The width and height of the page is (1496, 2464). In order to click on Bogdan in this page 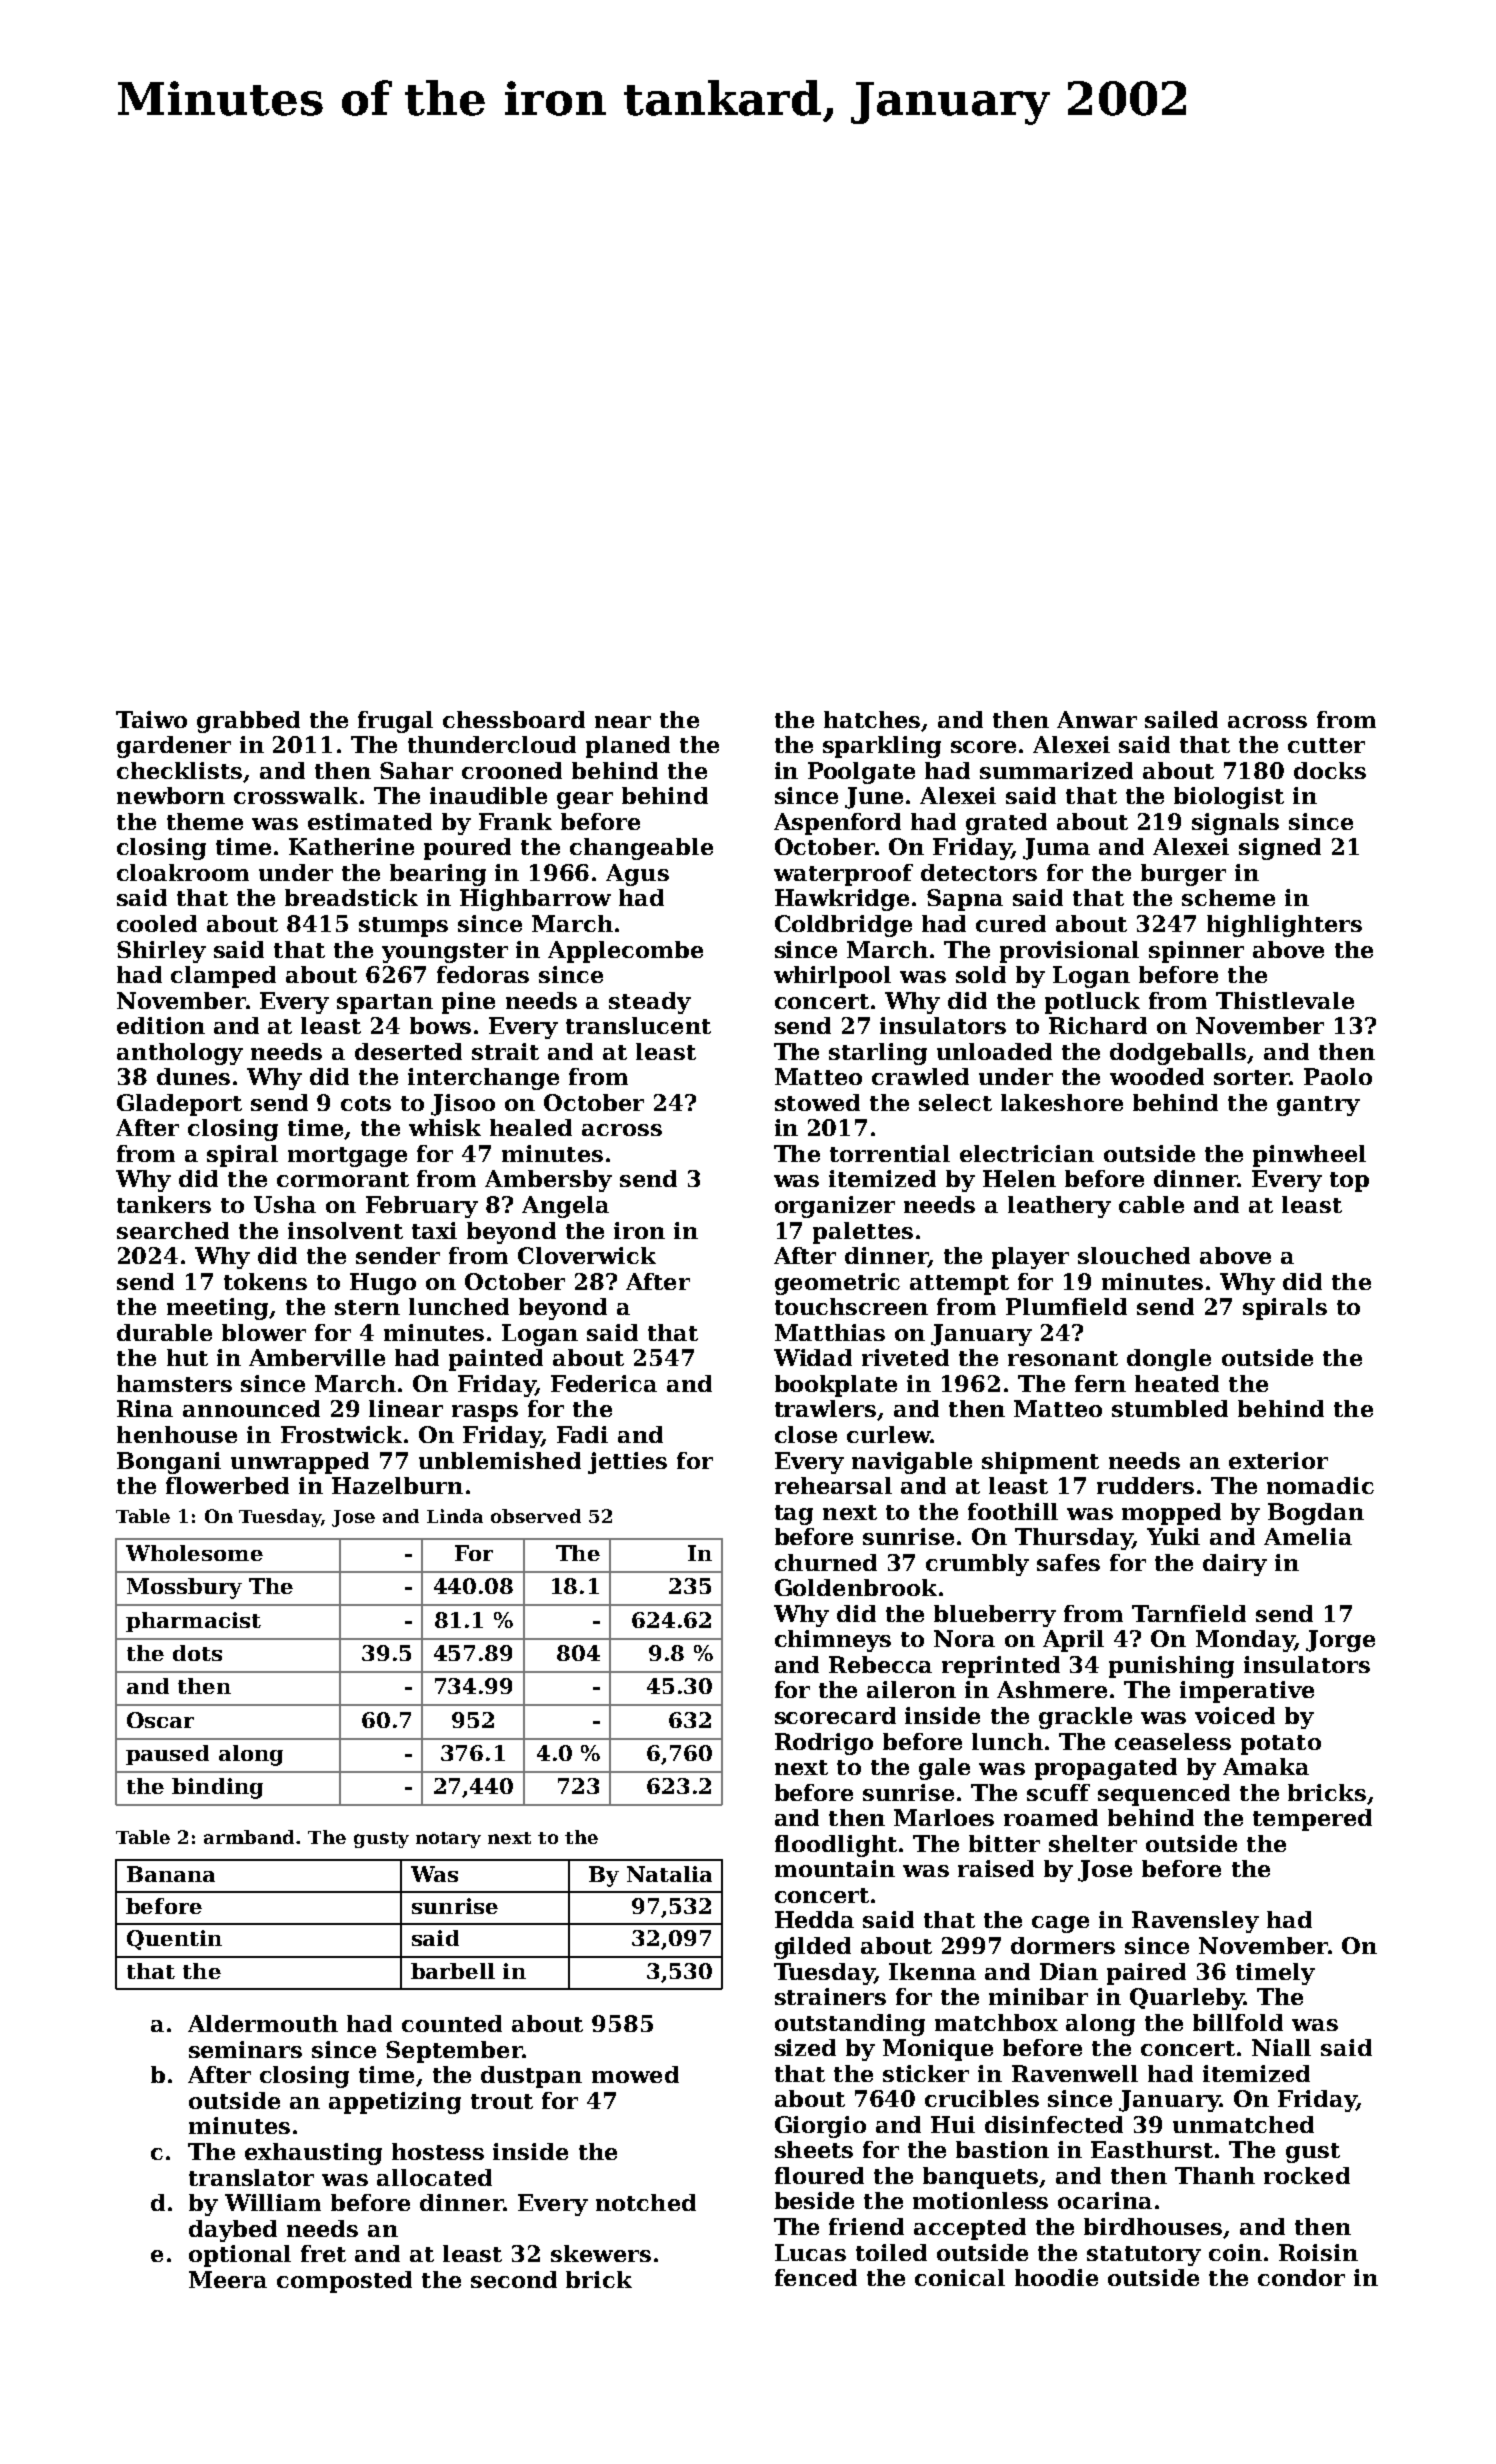, I will do `click(1316, 1514)`.
